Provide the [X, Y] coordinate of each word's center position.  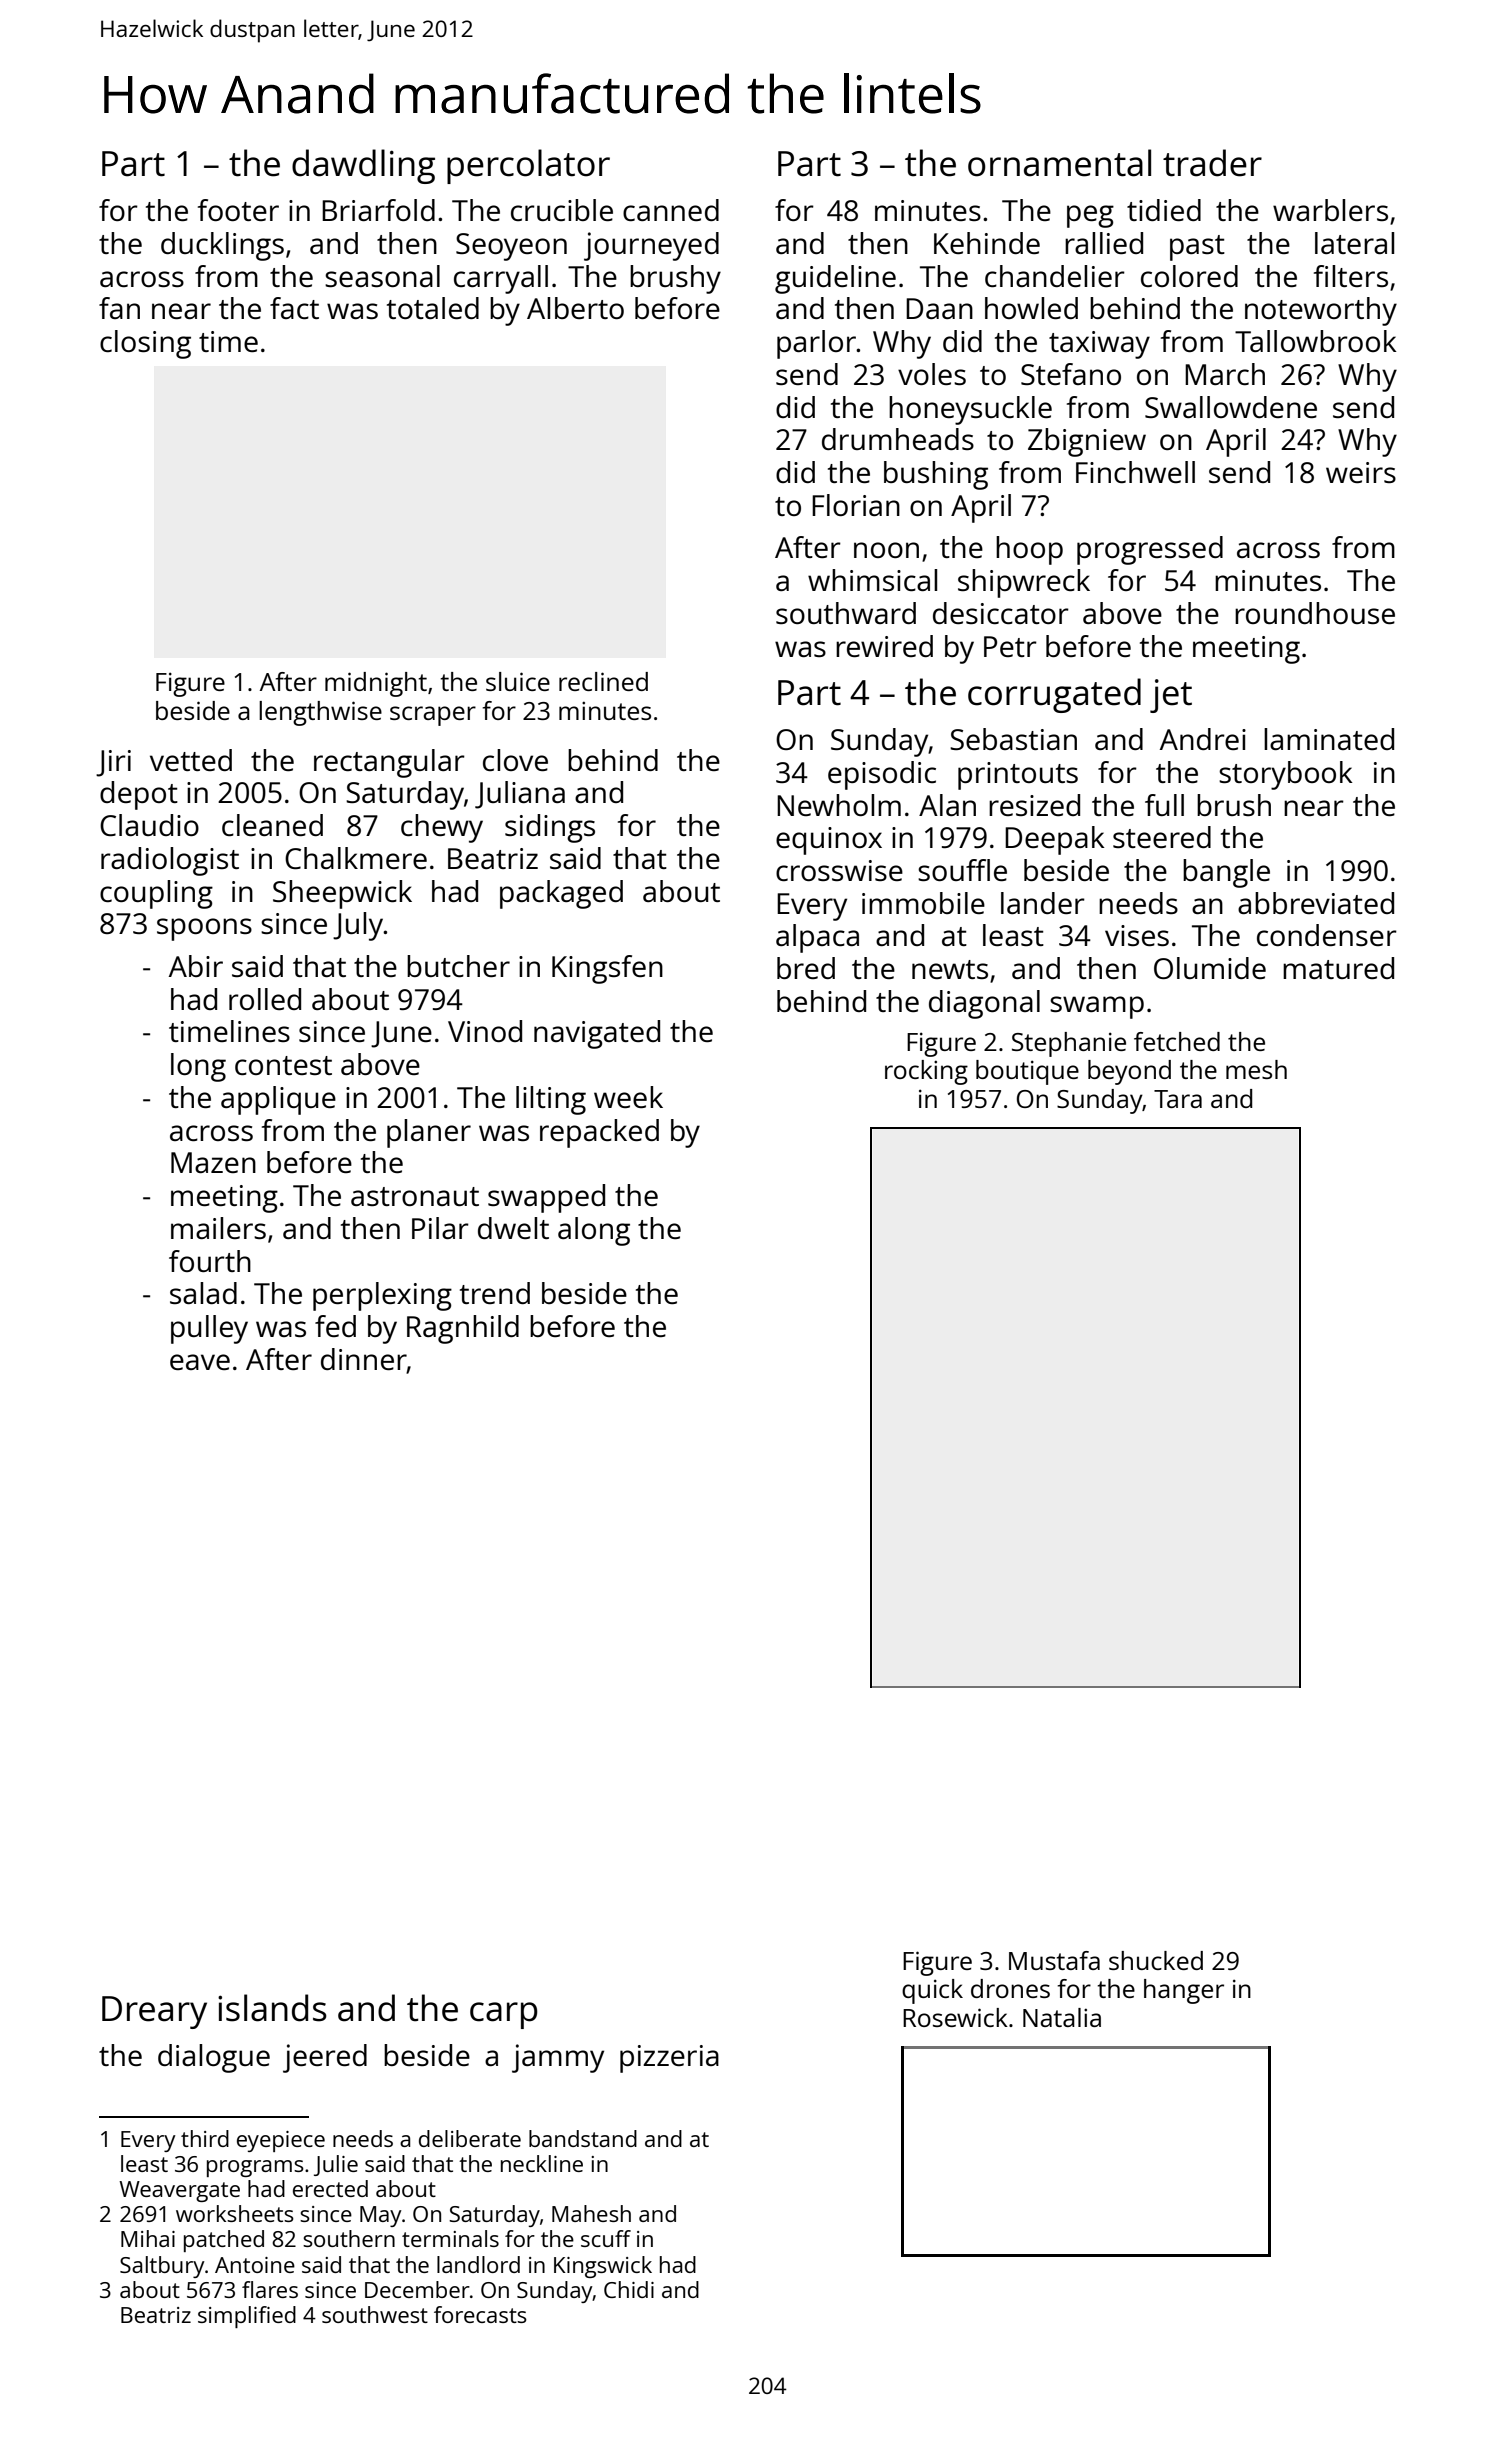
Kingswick [603, 2267]
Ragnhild [463, 1329]
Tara [1178, 1099]
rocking [926, 1072]
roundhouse [1315, 613]
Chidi [629, 2289]
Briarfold [378, 210]
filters [1351, 276]
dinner [364, 1360]
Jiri [113, 763]
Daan [939, 308]
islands [272, 2008]
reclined [603, 681]
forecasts [480, 2314]
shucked [1156, 1960]
